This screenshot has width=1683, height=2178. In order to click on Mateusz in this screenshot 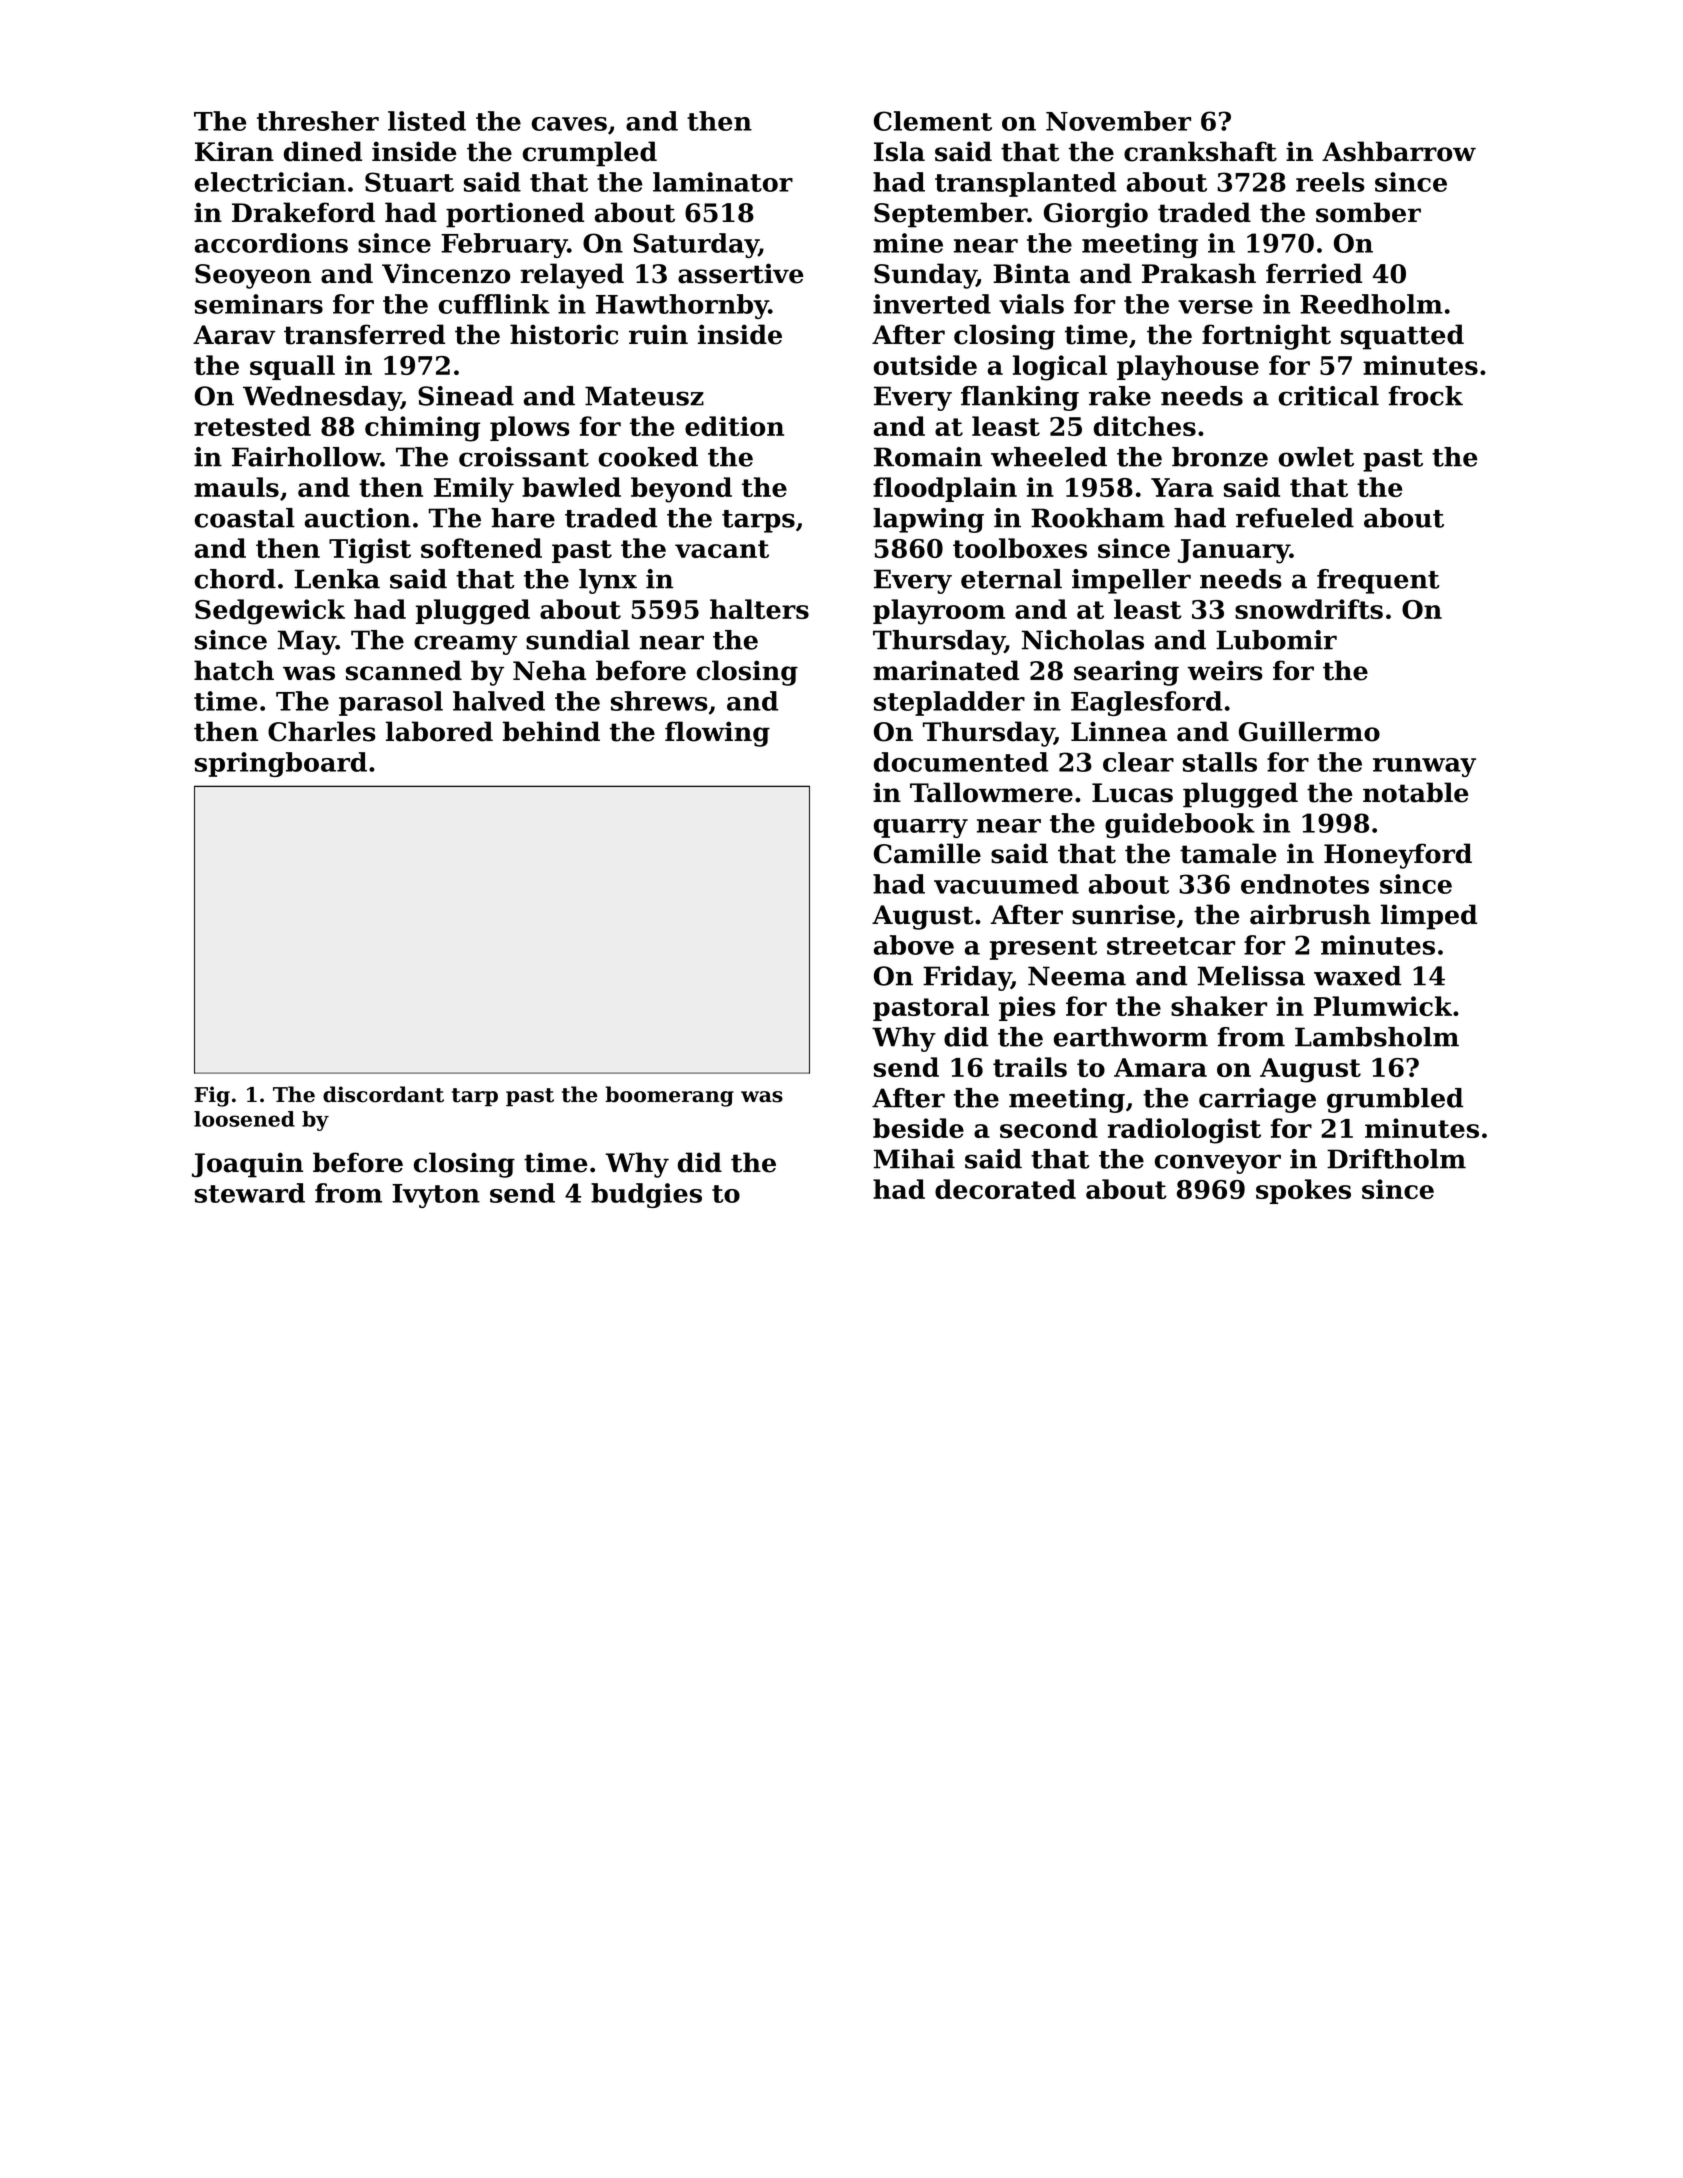, I will do `click(644, 396)`.
